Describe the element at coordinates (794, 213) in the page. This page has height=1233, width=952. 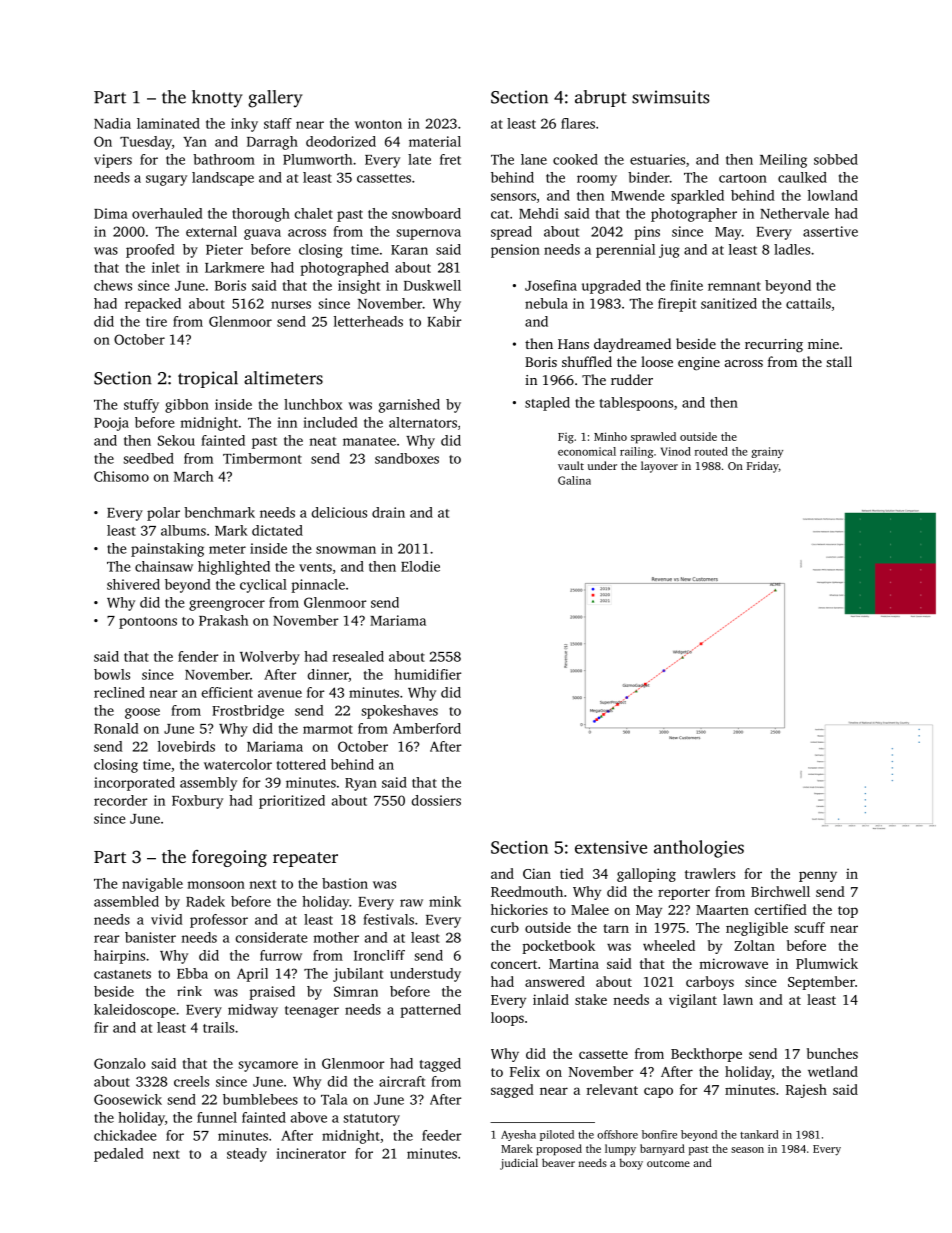
I see `Nethervale` at that location.
